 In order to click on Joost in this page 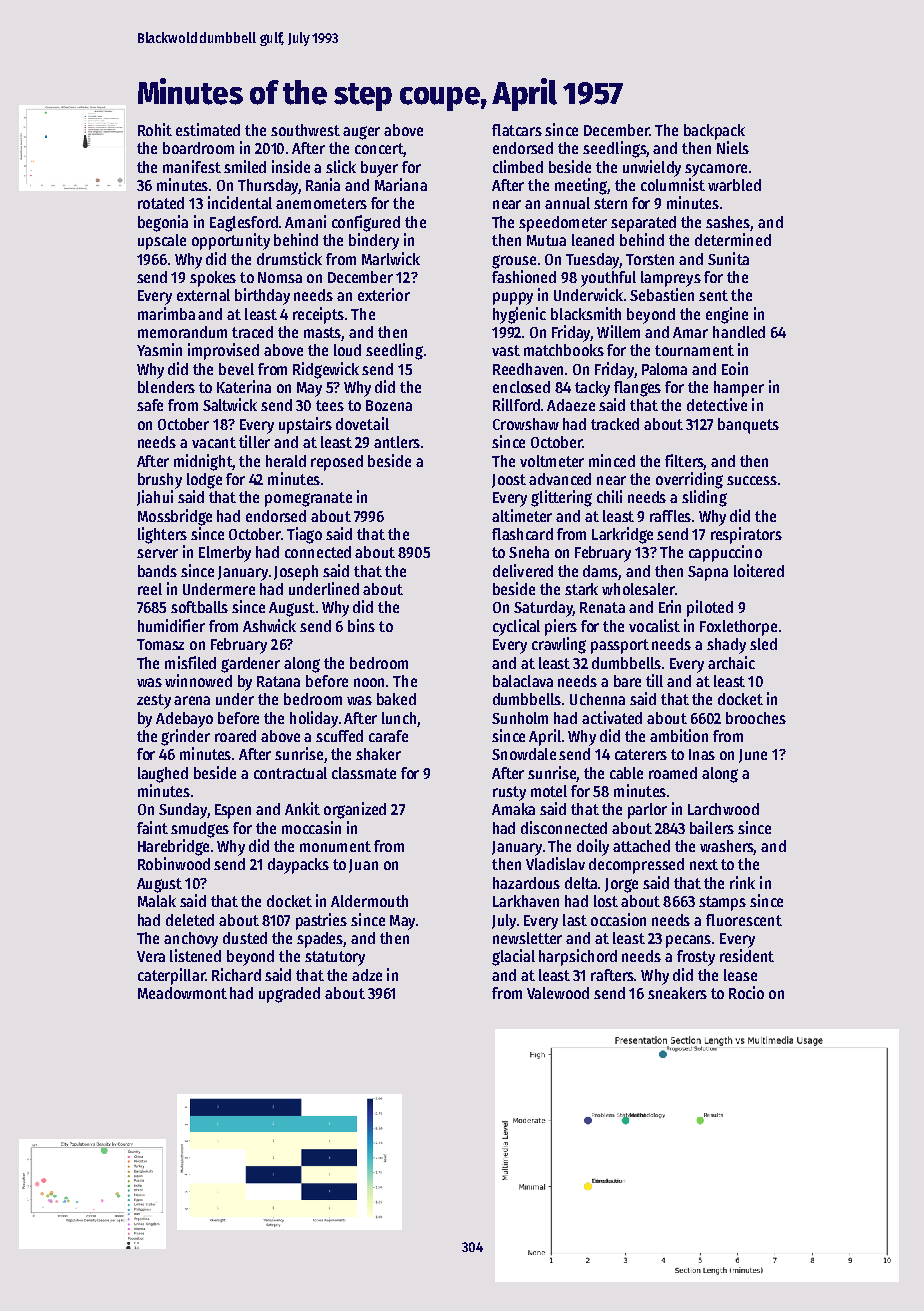, I will do `click(509, 481)`.
